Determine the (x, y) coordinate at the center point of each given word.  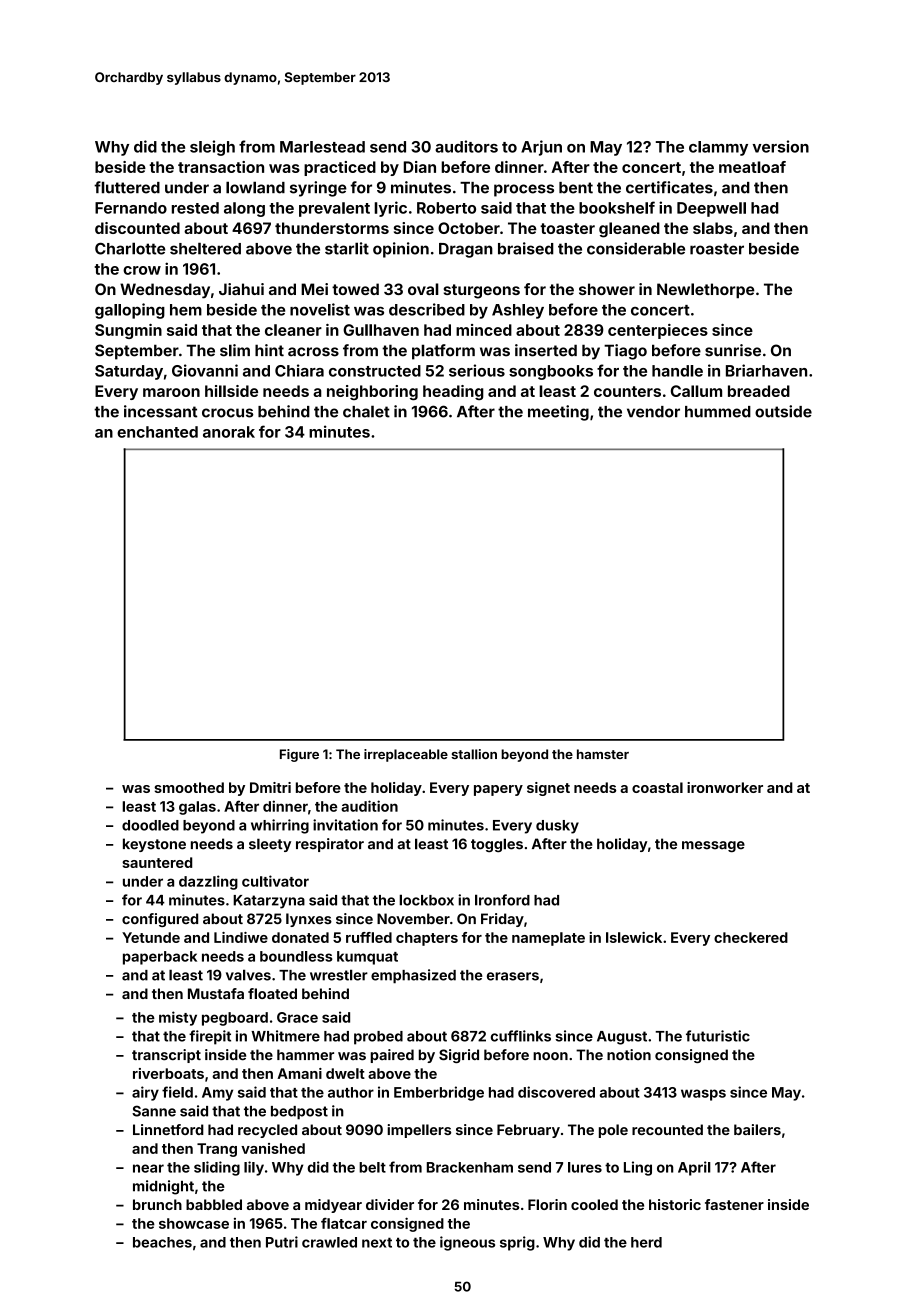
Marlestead (322, 147)
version (781, 146)
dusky (557, 827)
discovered (556, 1092)
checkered (751, 937)
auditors (466, 146)
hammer (305, 1055)
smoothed (189, 787)
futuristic (718, 1036)
